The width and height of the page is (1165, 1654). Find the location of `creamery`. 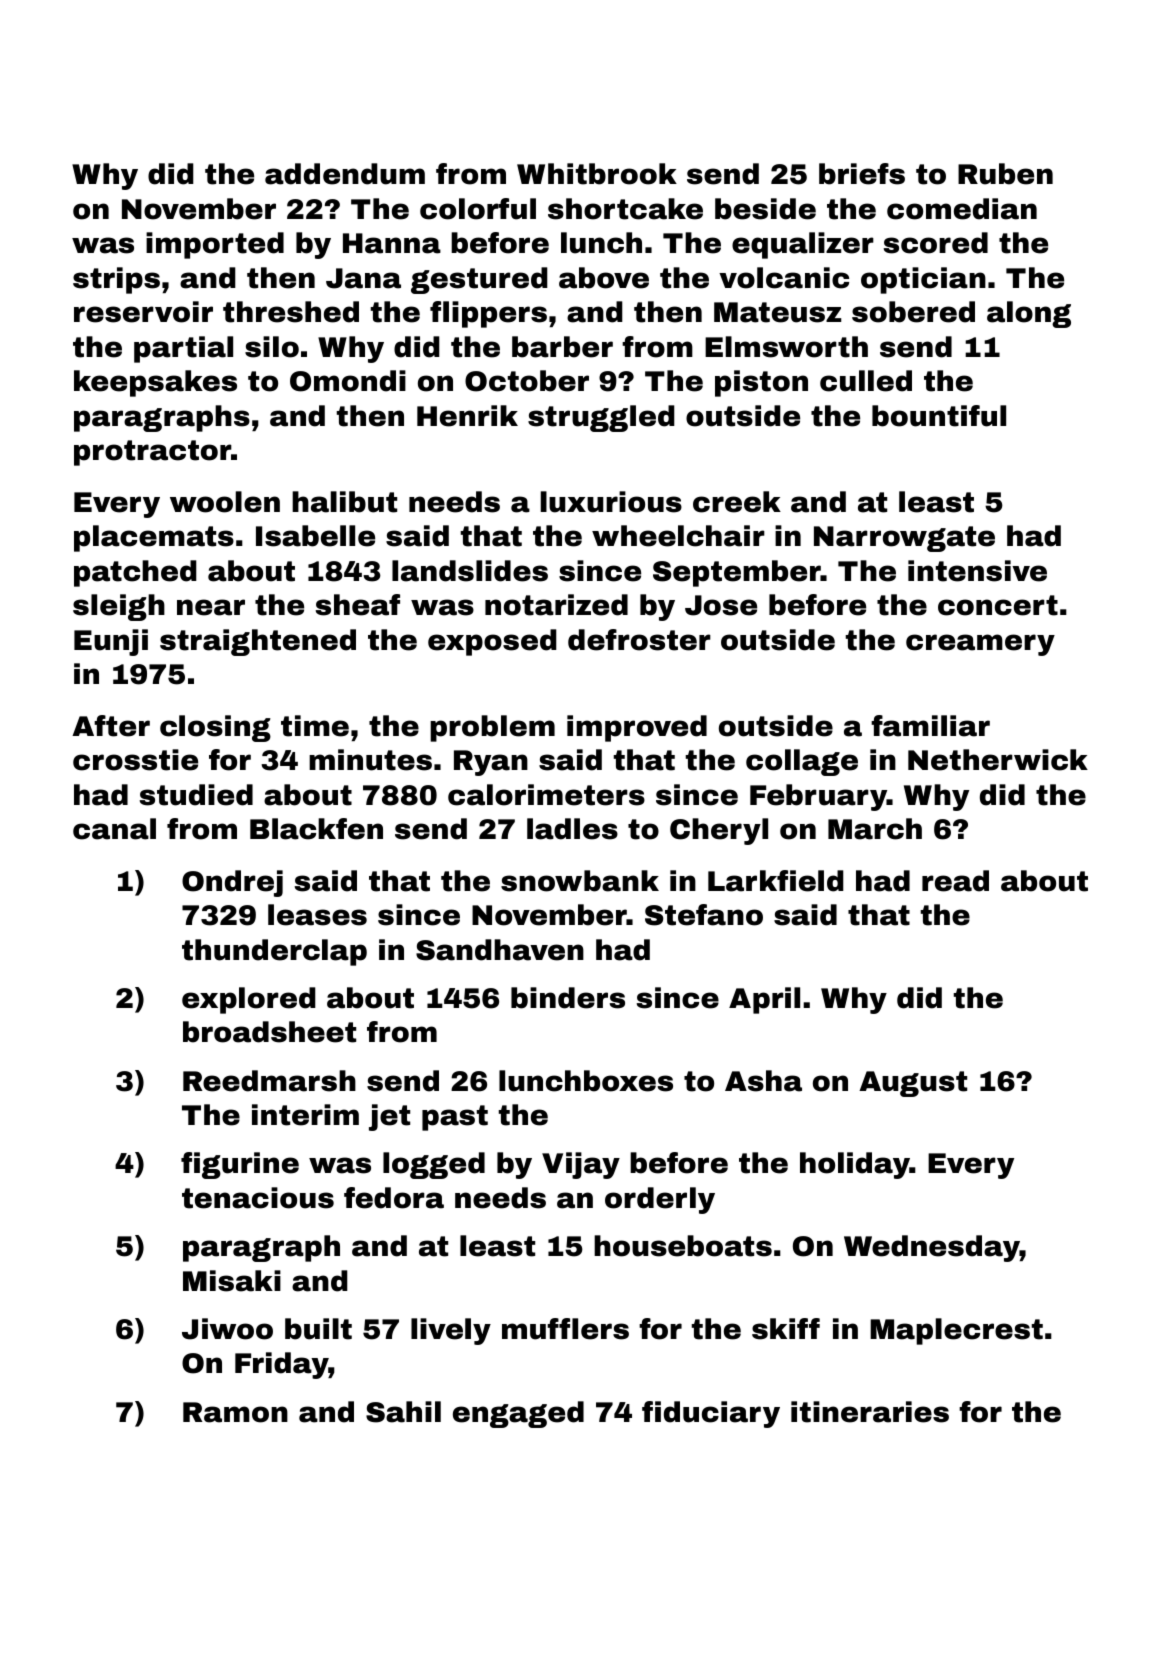

creamery is located at coordinates (980, 645).
